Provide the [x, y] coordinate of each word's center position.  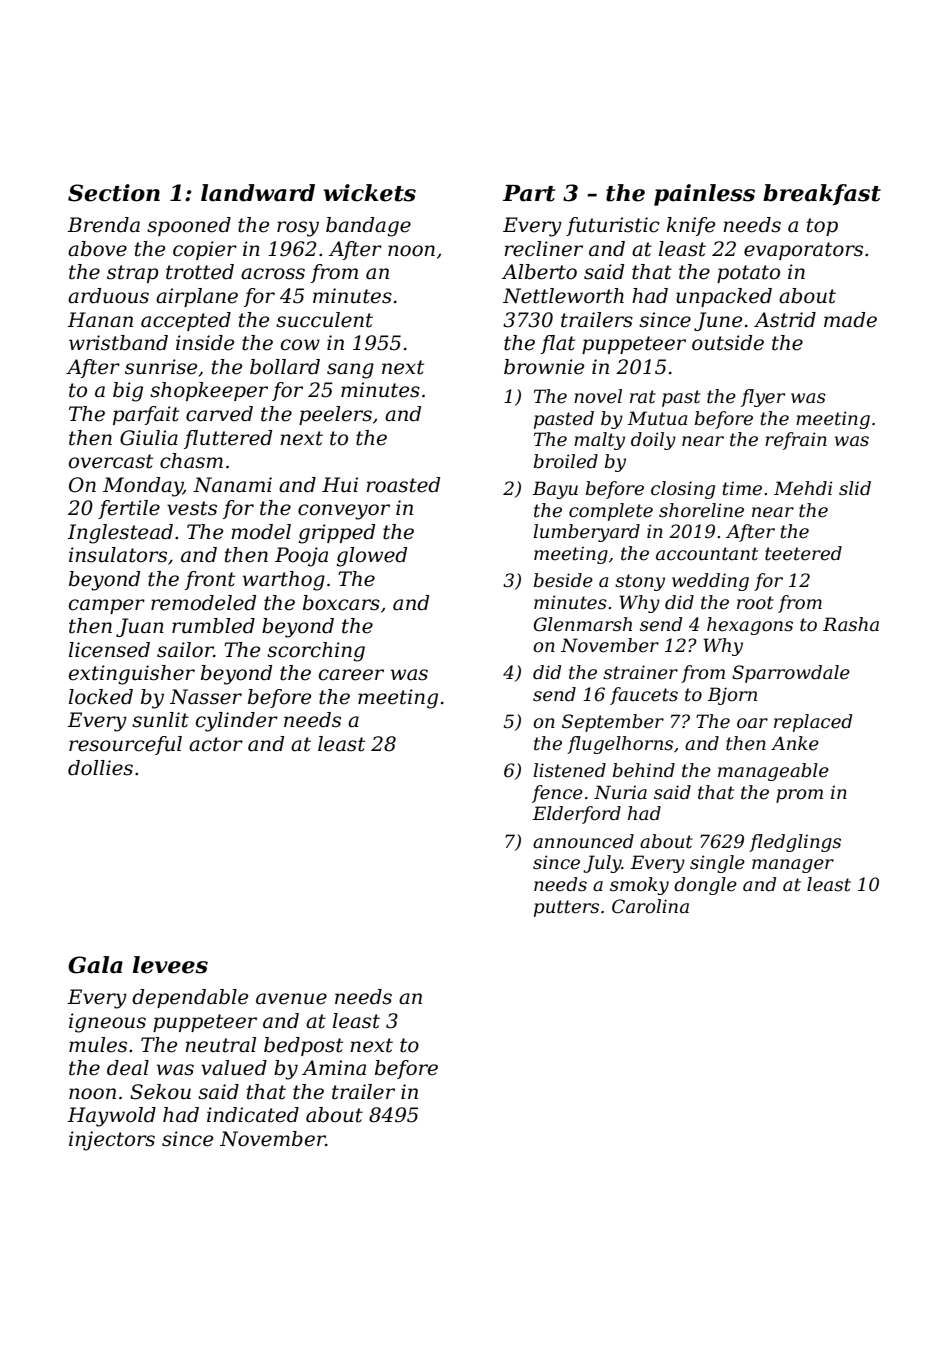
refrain [796, 441]
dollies [100, 768]
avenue [291, 999]
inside [205, 343]
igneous [107, 1023]
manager [793, 866]
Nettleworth [563, 296]
